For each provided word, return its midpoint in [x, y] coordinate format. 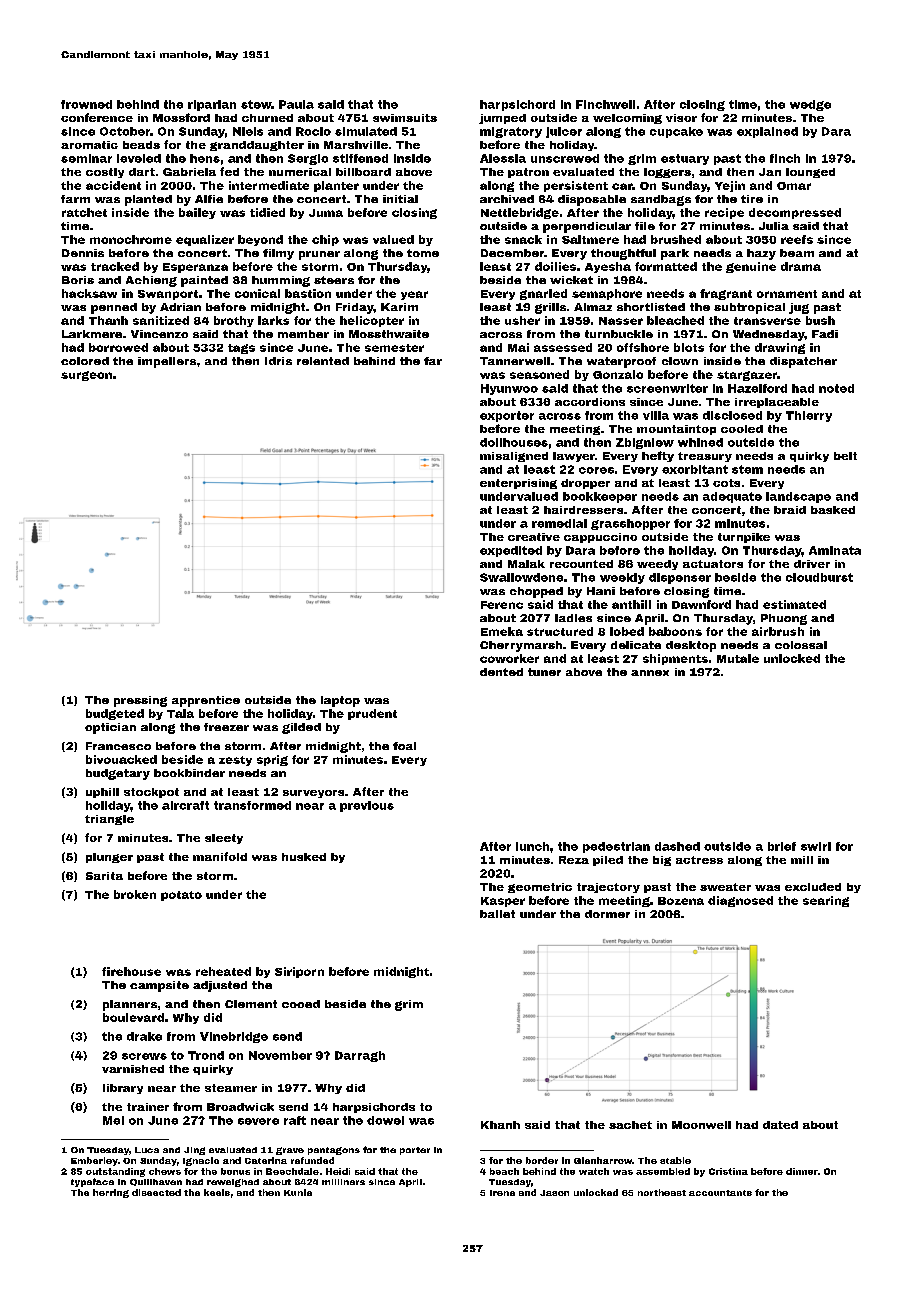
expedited [511, 551]
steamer [231, 1088]
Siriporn [299, 972]
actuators [713, 564]
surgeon [86, 376]
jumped [502, 119]
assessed [563, 347]
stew [256, 104]
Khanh [500, 1125]
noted [836, 388]
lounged [810, 173]
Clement [251, 1004]
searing [826, 901]
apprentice [206, 701]
